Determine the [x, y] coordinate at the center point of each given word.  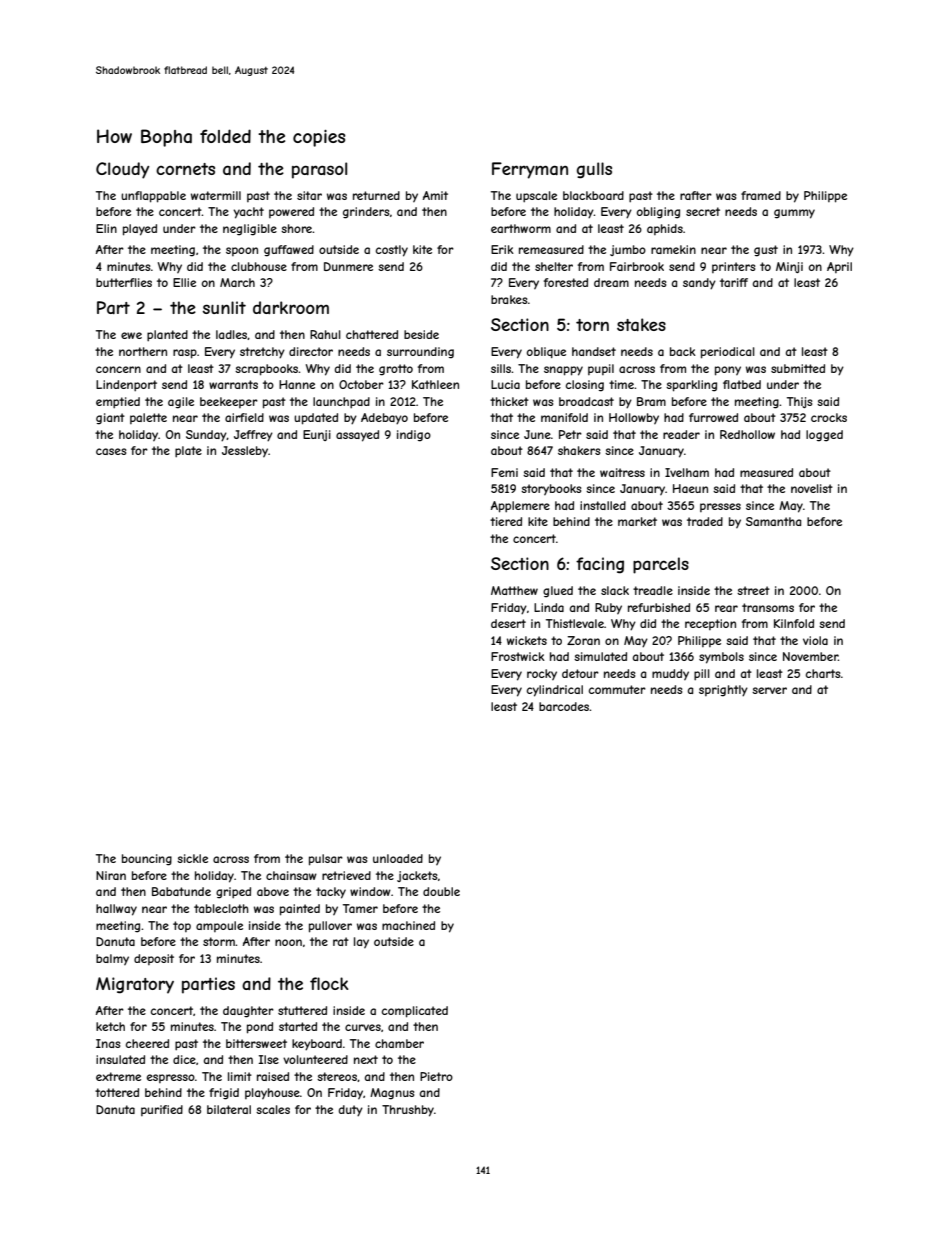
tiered [506, 521]
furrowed [713, 417]
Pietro [436, 1076]
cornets [185, 169]
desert [508, 623]
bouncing [147, 860]
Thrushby [408, 1111]
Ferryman [530, 170]
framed [761, 195]
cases [111, 451]
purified [162, 1110]
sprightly [723, 691]
